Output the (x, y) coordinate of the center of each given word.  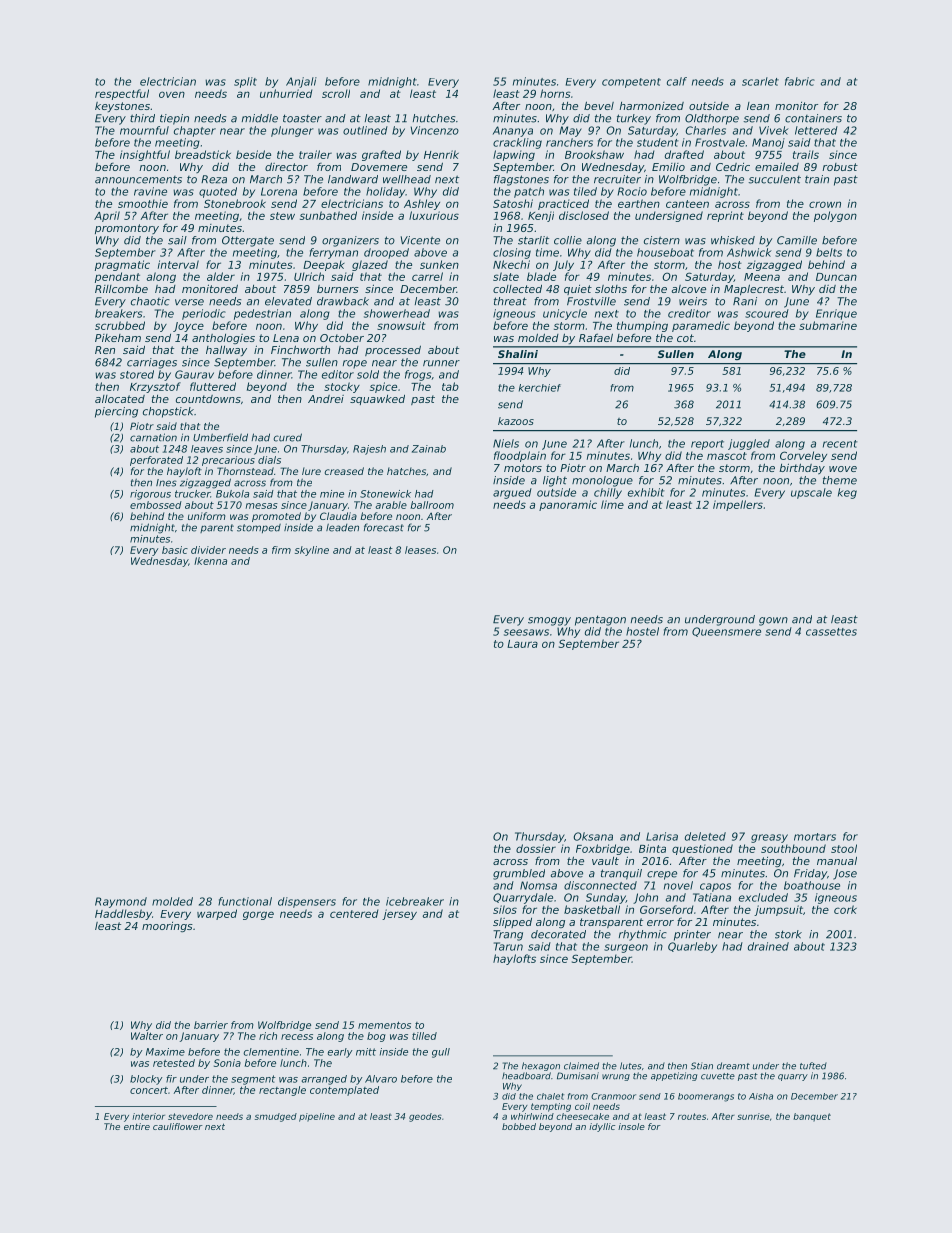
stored (137, 374)
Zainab (429, 449)
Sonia (227, 1063)
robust (840, 167)
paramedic (701, 326)
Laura (522, 644)
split (245, 82)
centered (354, 913)
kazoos (516, 421)
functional (245, 901)
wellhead (407, 179)
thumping (642, 326)
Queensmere (726, 632)
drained (768, 946)
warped (217, 914)
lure (311, 471)
